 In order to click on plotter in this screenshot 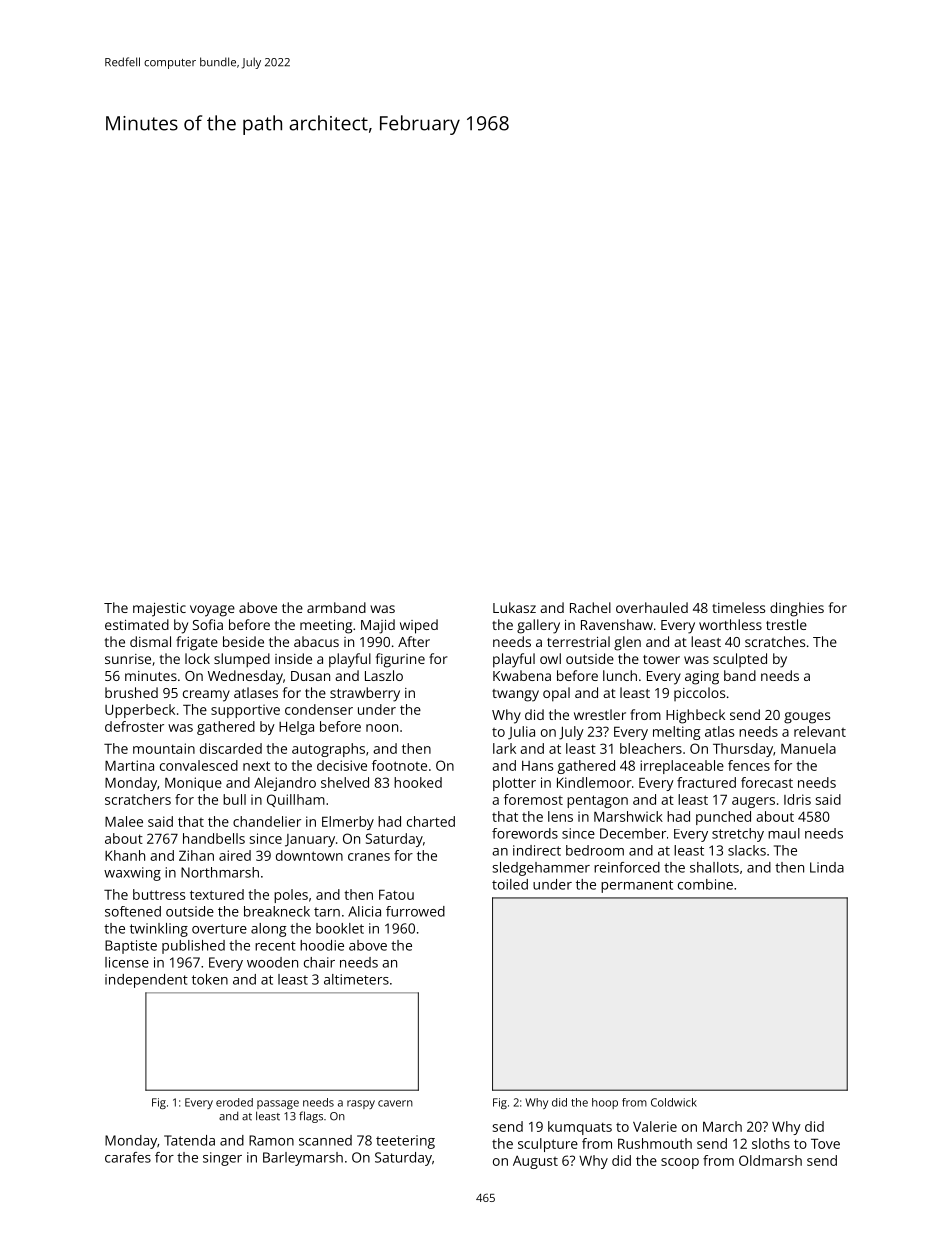, I will do `click(514, 784)`.
